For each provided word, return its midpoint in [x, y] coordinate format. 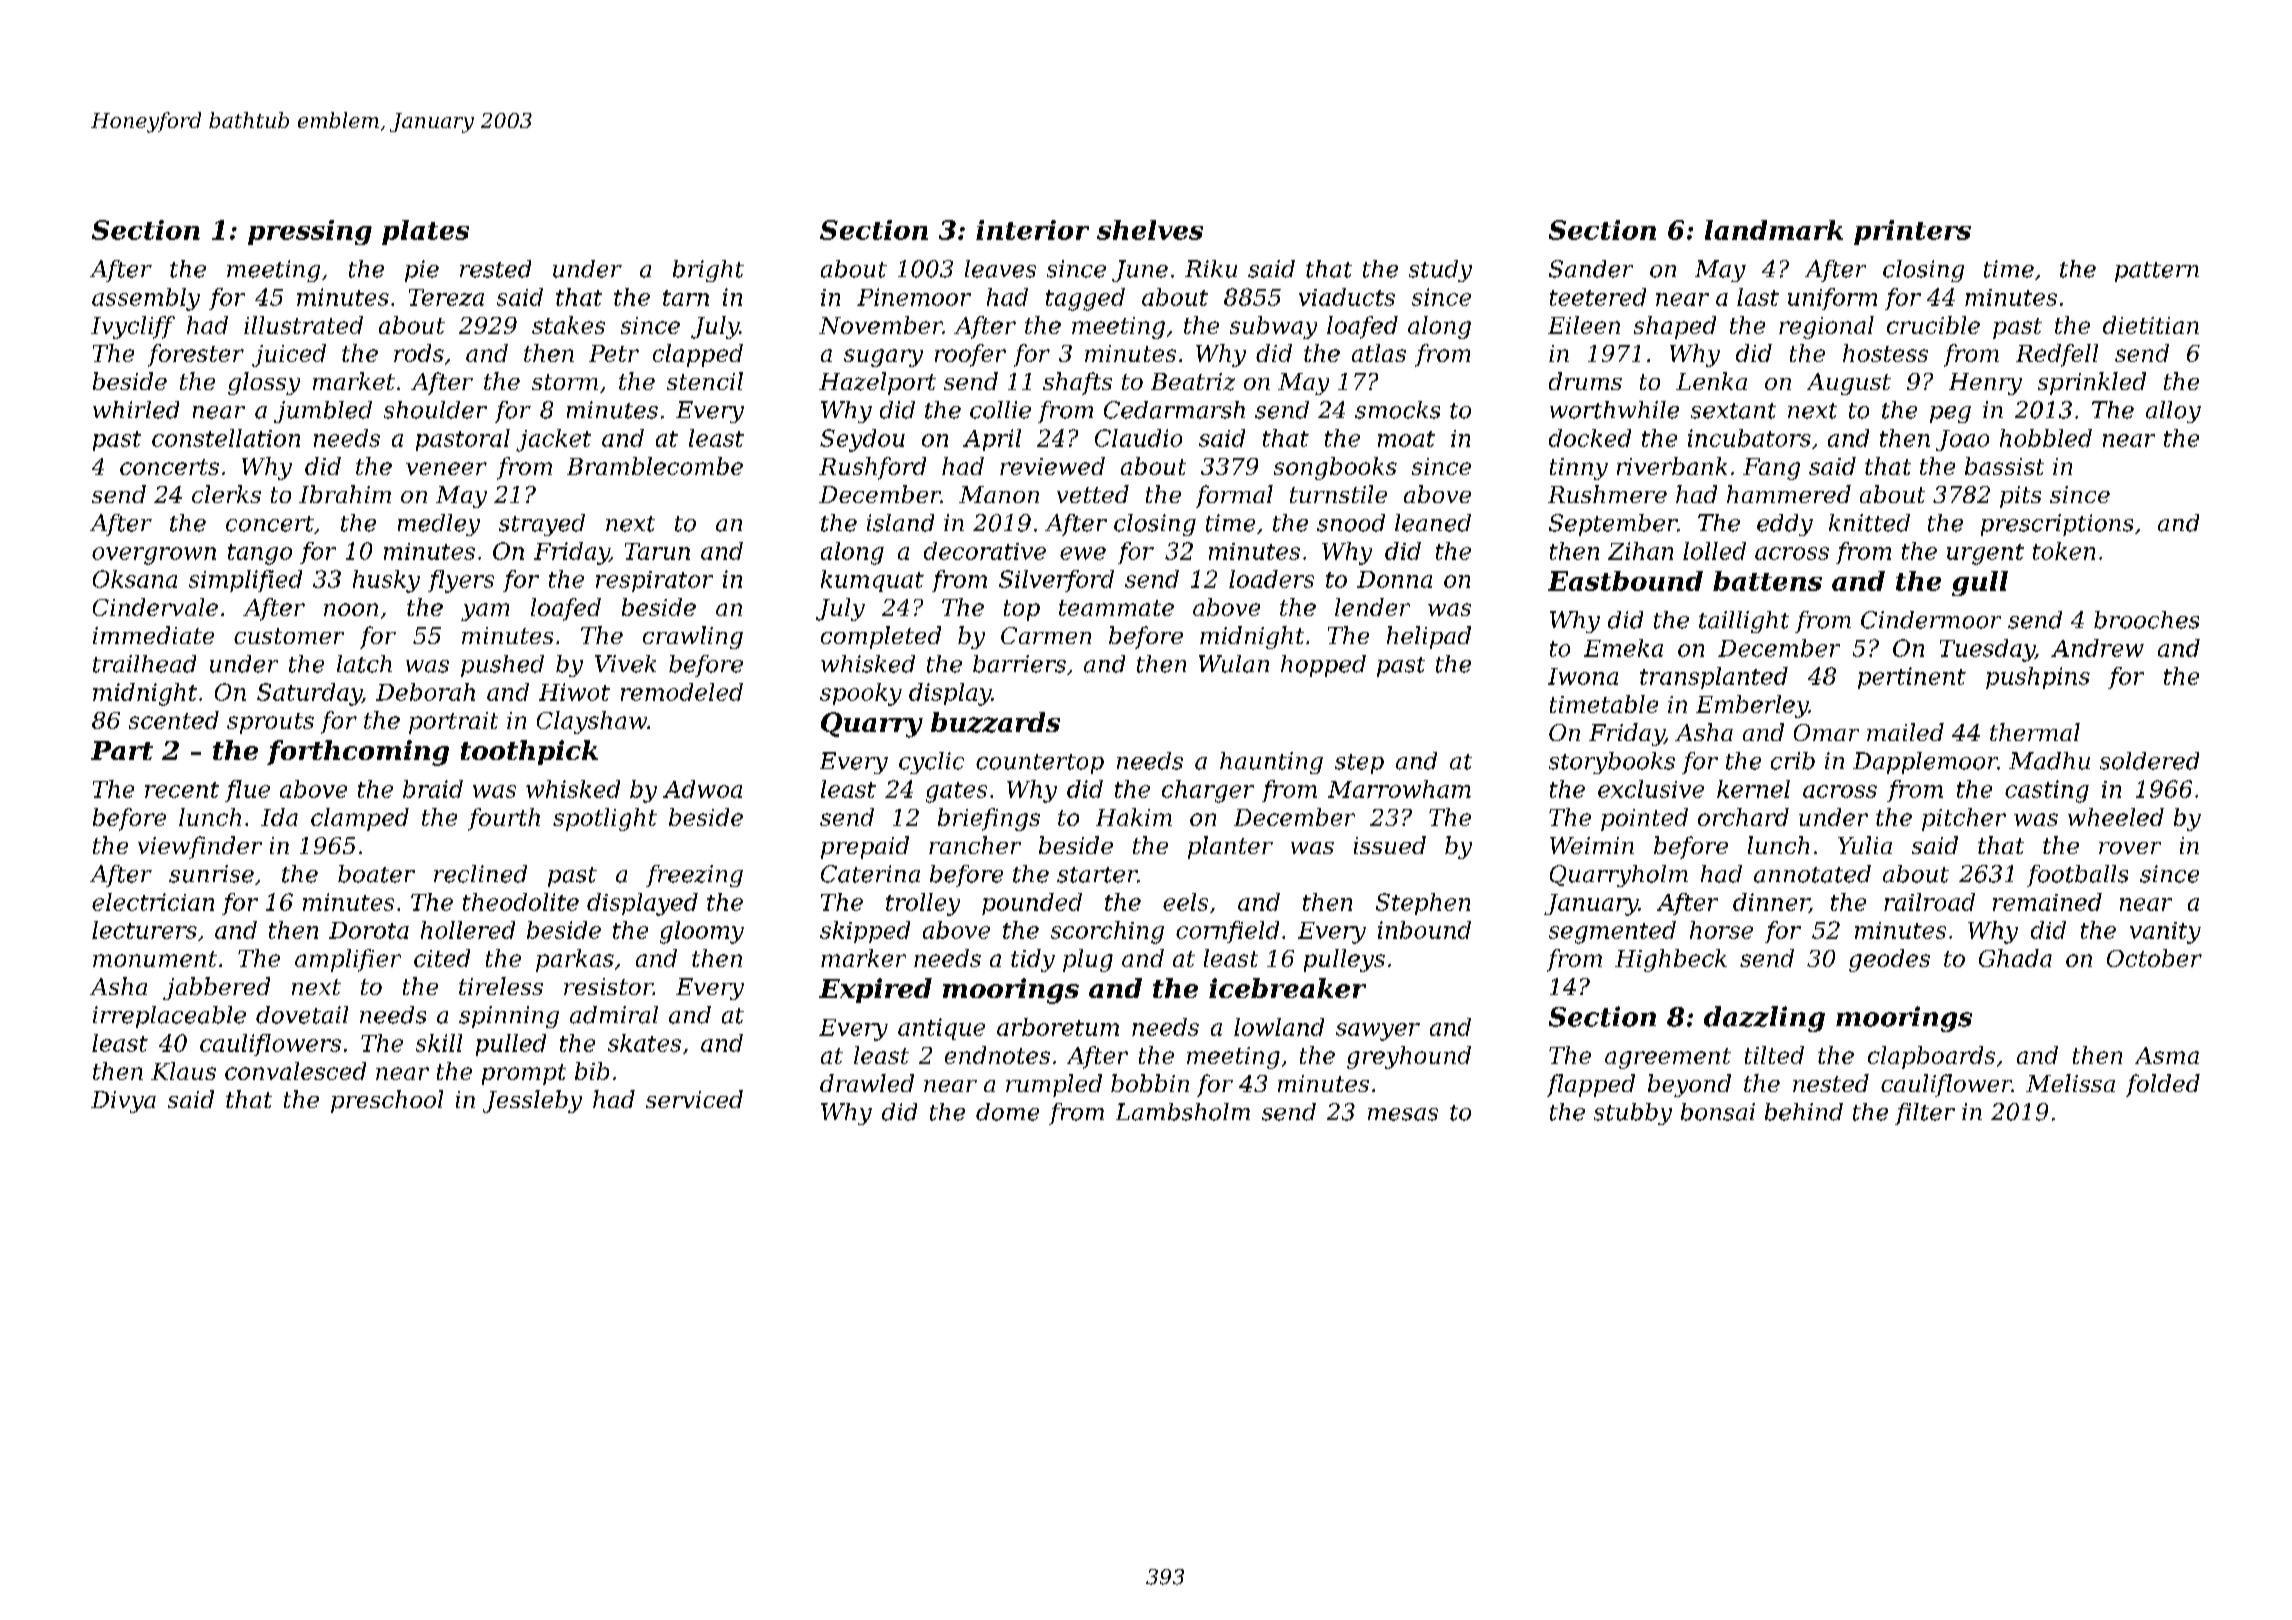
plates [425, 232]
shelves [1150, 230]
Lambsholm [1183, 1112]
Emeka [1623, 648]
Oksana [135, 579]
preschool [387, 1101]
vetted [1093, 494]
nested [1831, 1083]
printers [1912, 232]
